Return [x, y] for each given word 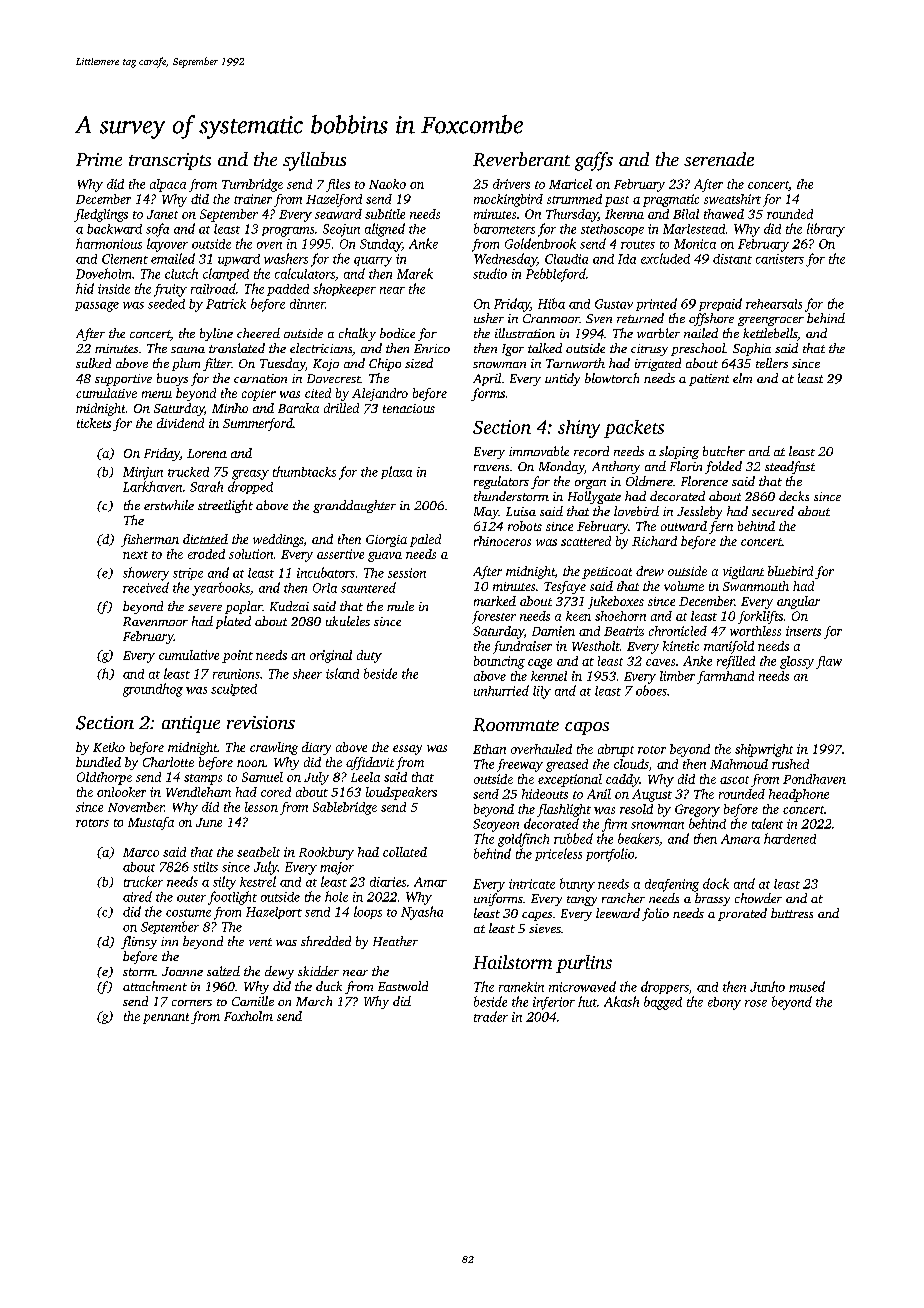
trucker [143, 881]
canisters [780, 259]
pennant [166, 1018]
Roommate [516, 725]
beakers [638, 838]
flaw [829, 662]
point [237, 656]
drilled [341, 408]
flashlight [564, 810]
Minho [230, 408]
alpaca [168, 185]
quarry [373, 262]
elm [742, 378]
